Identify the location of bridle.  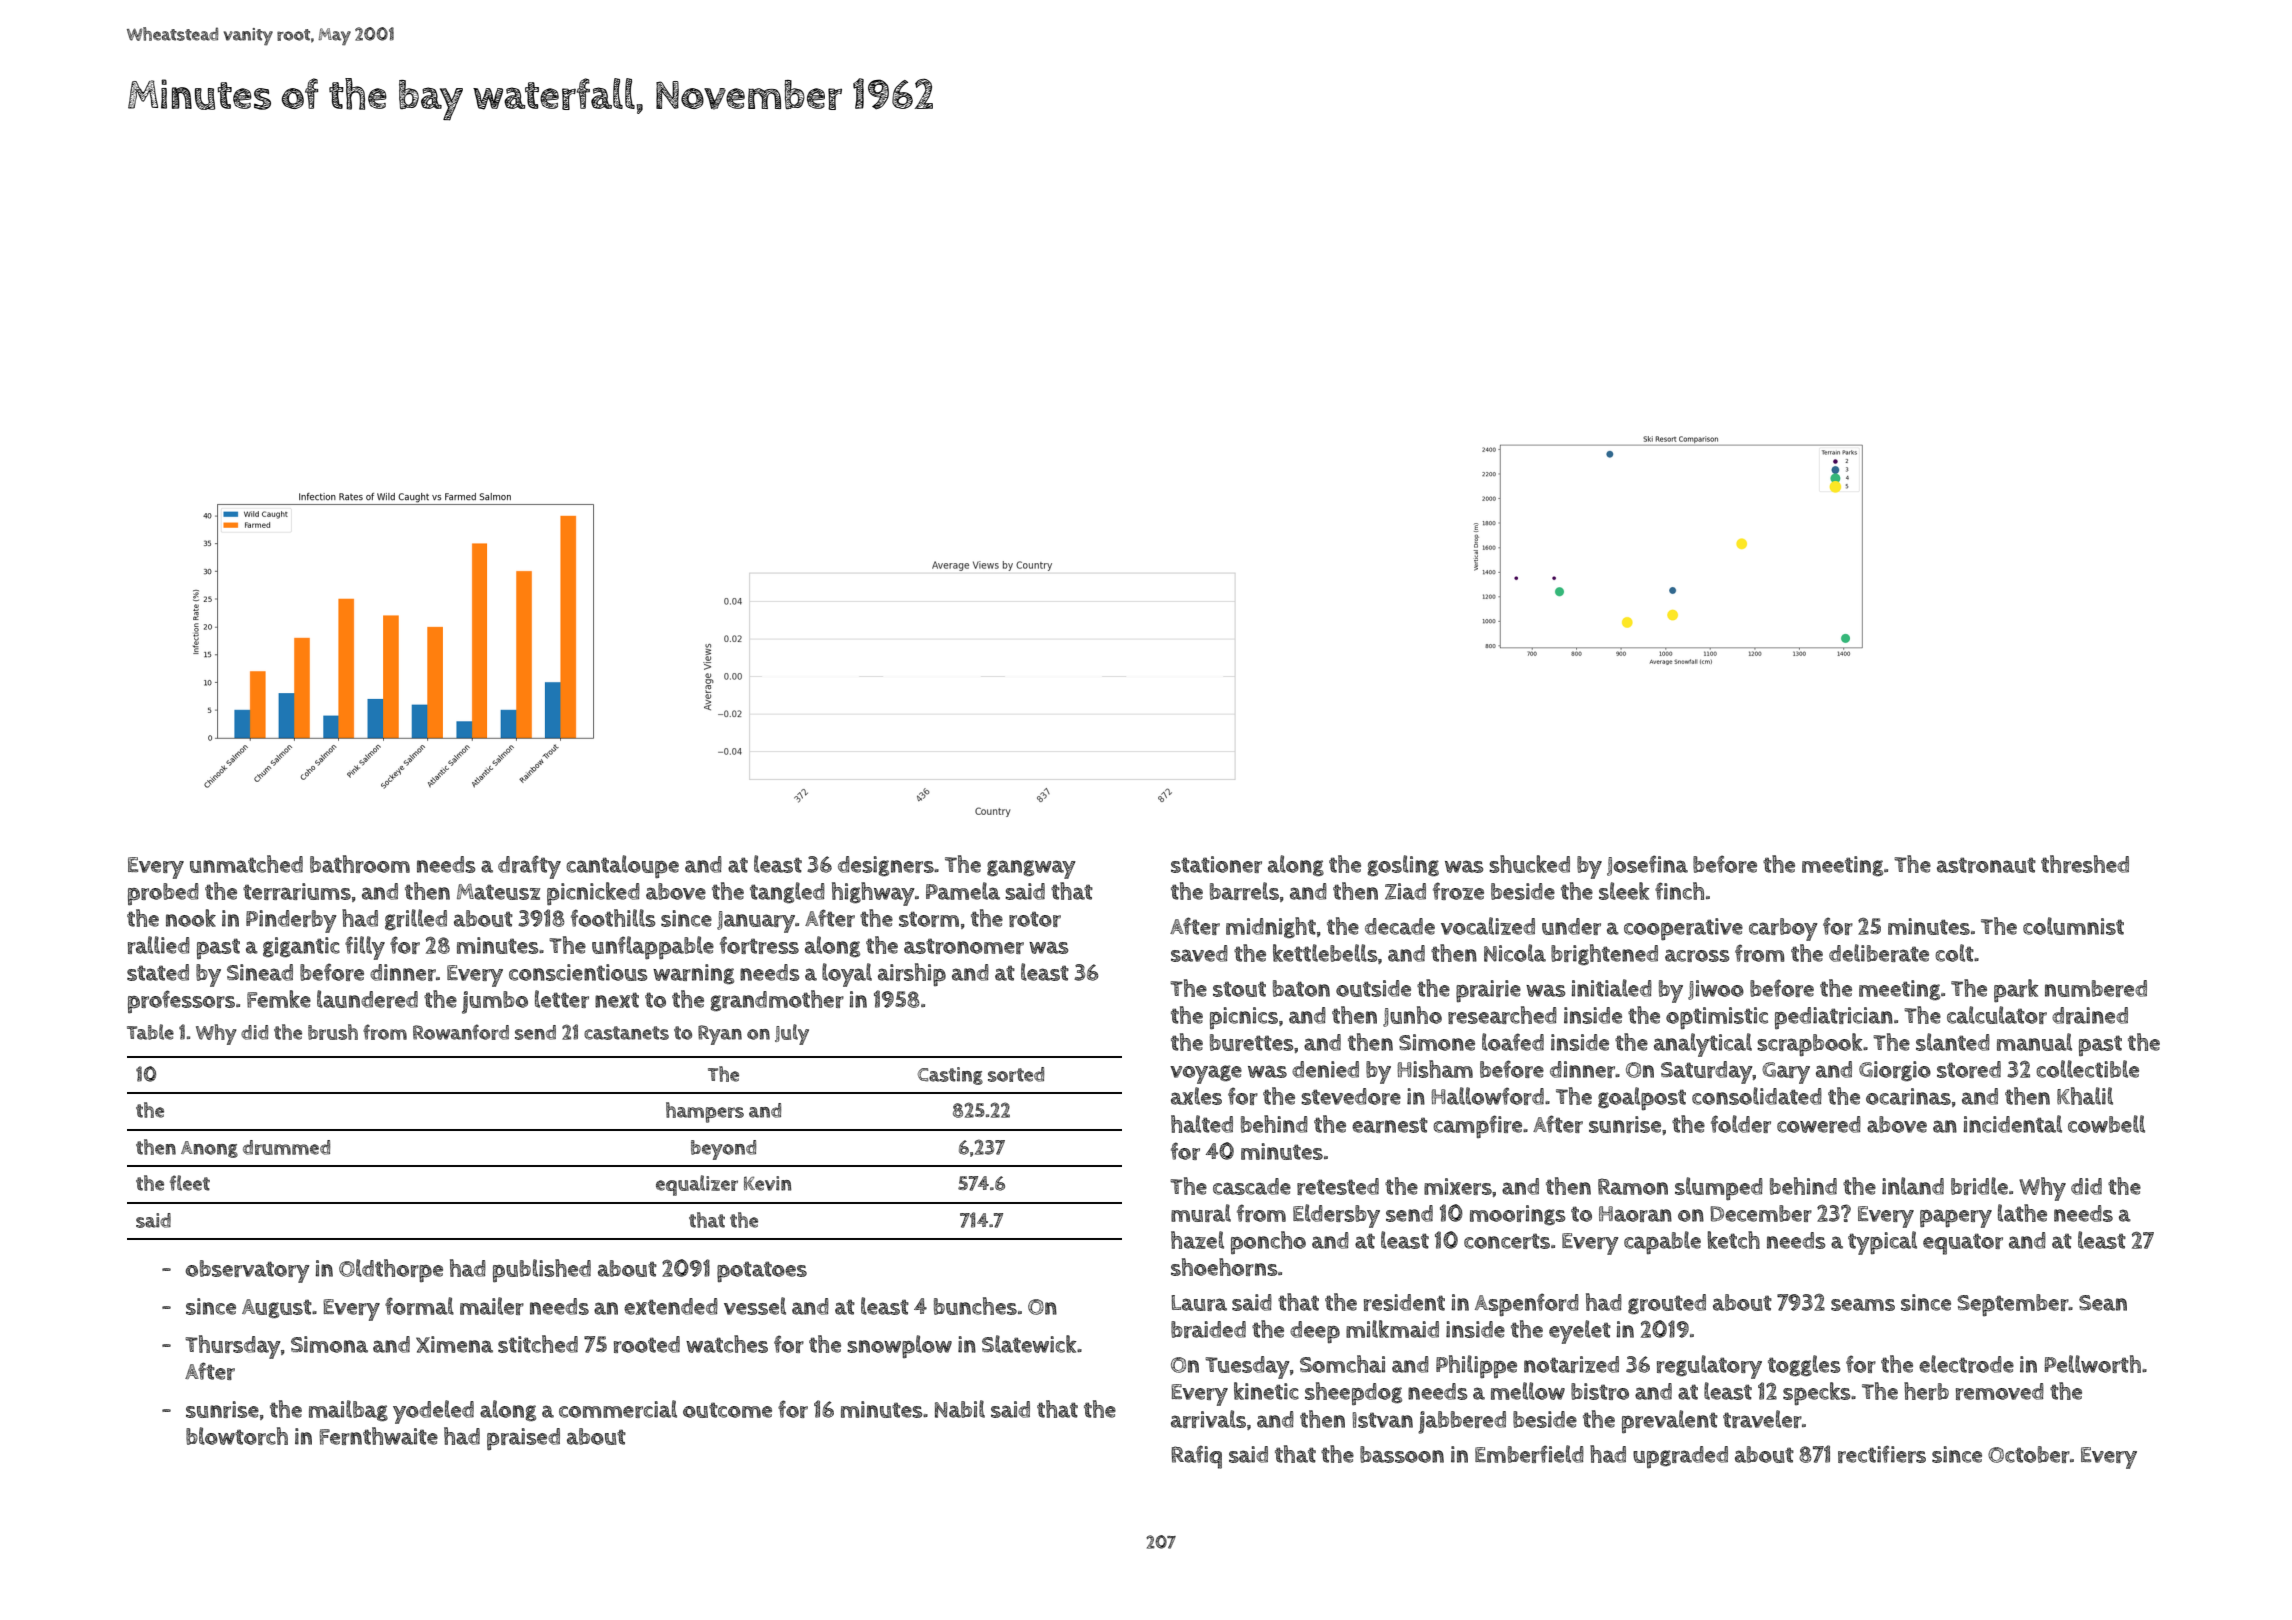
(1979, 1186).
